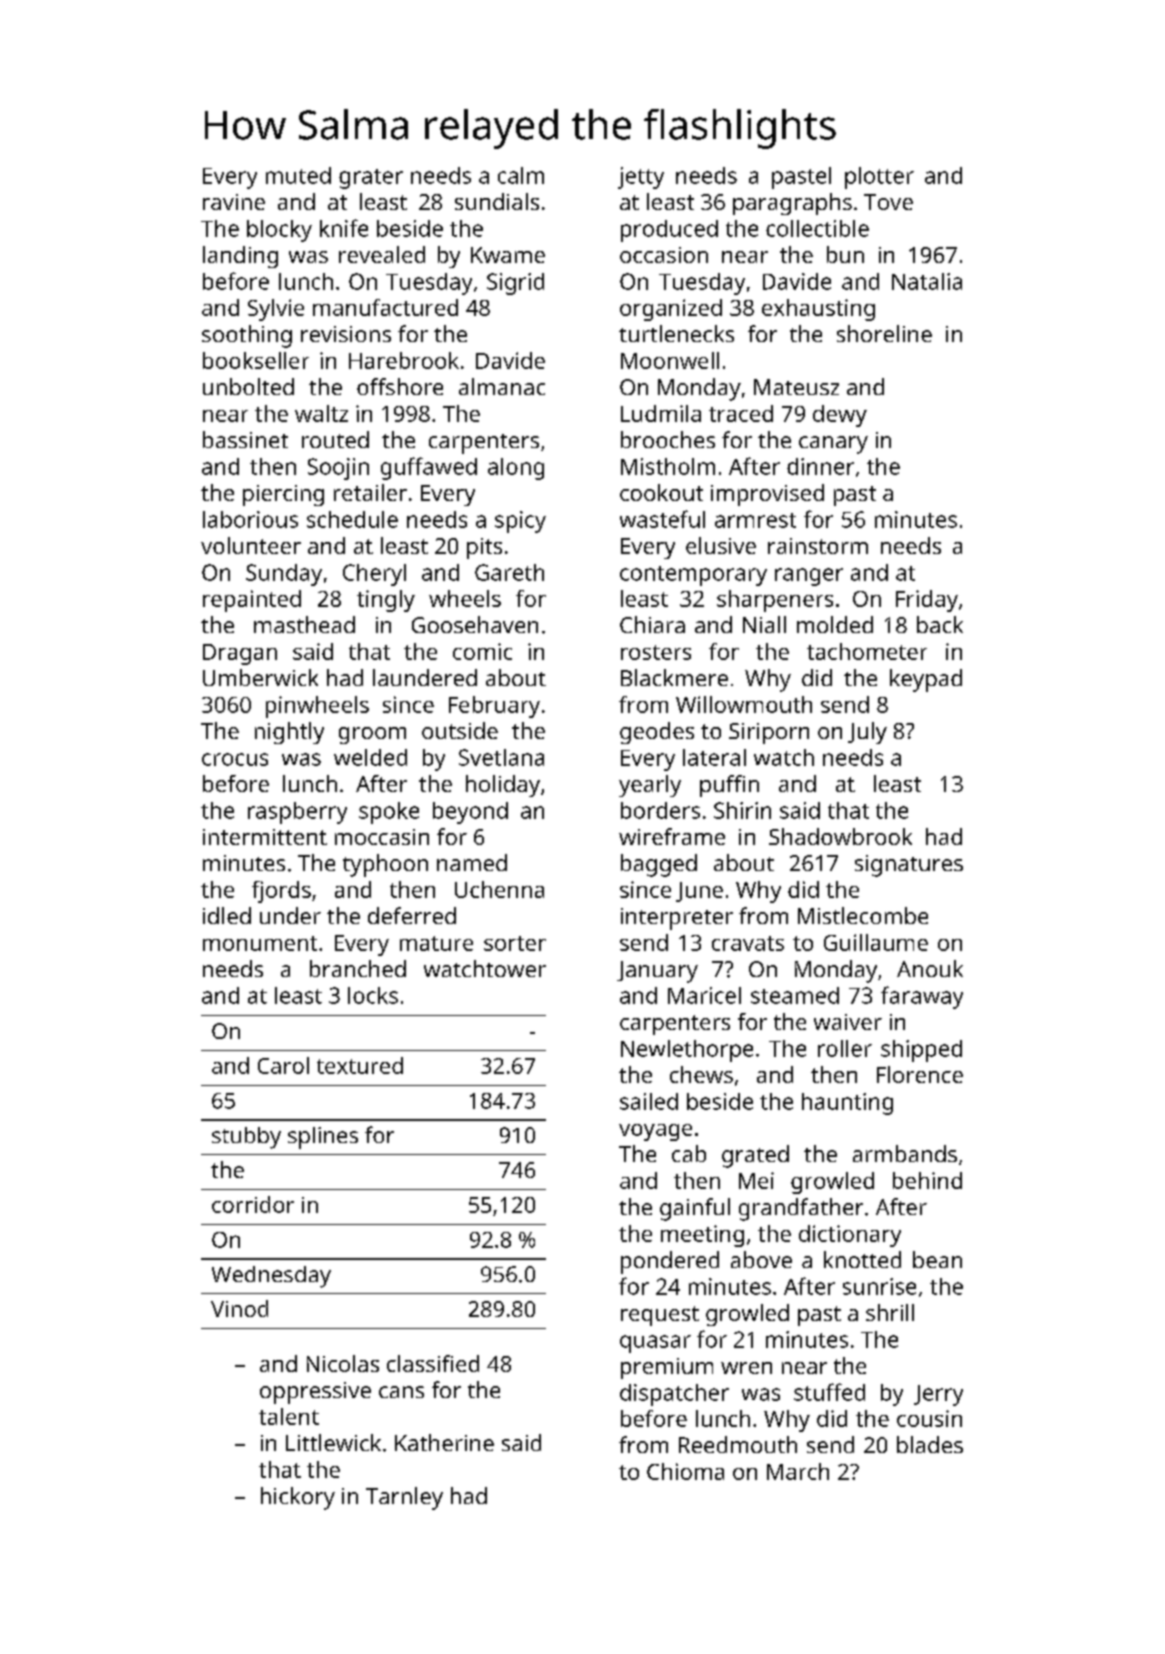 This screenshot has height=1654, width=1165. Describe the element at coordinates (792, 204) in the screenshot. I see `paragraphs` at that location.
